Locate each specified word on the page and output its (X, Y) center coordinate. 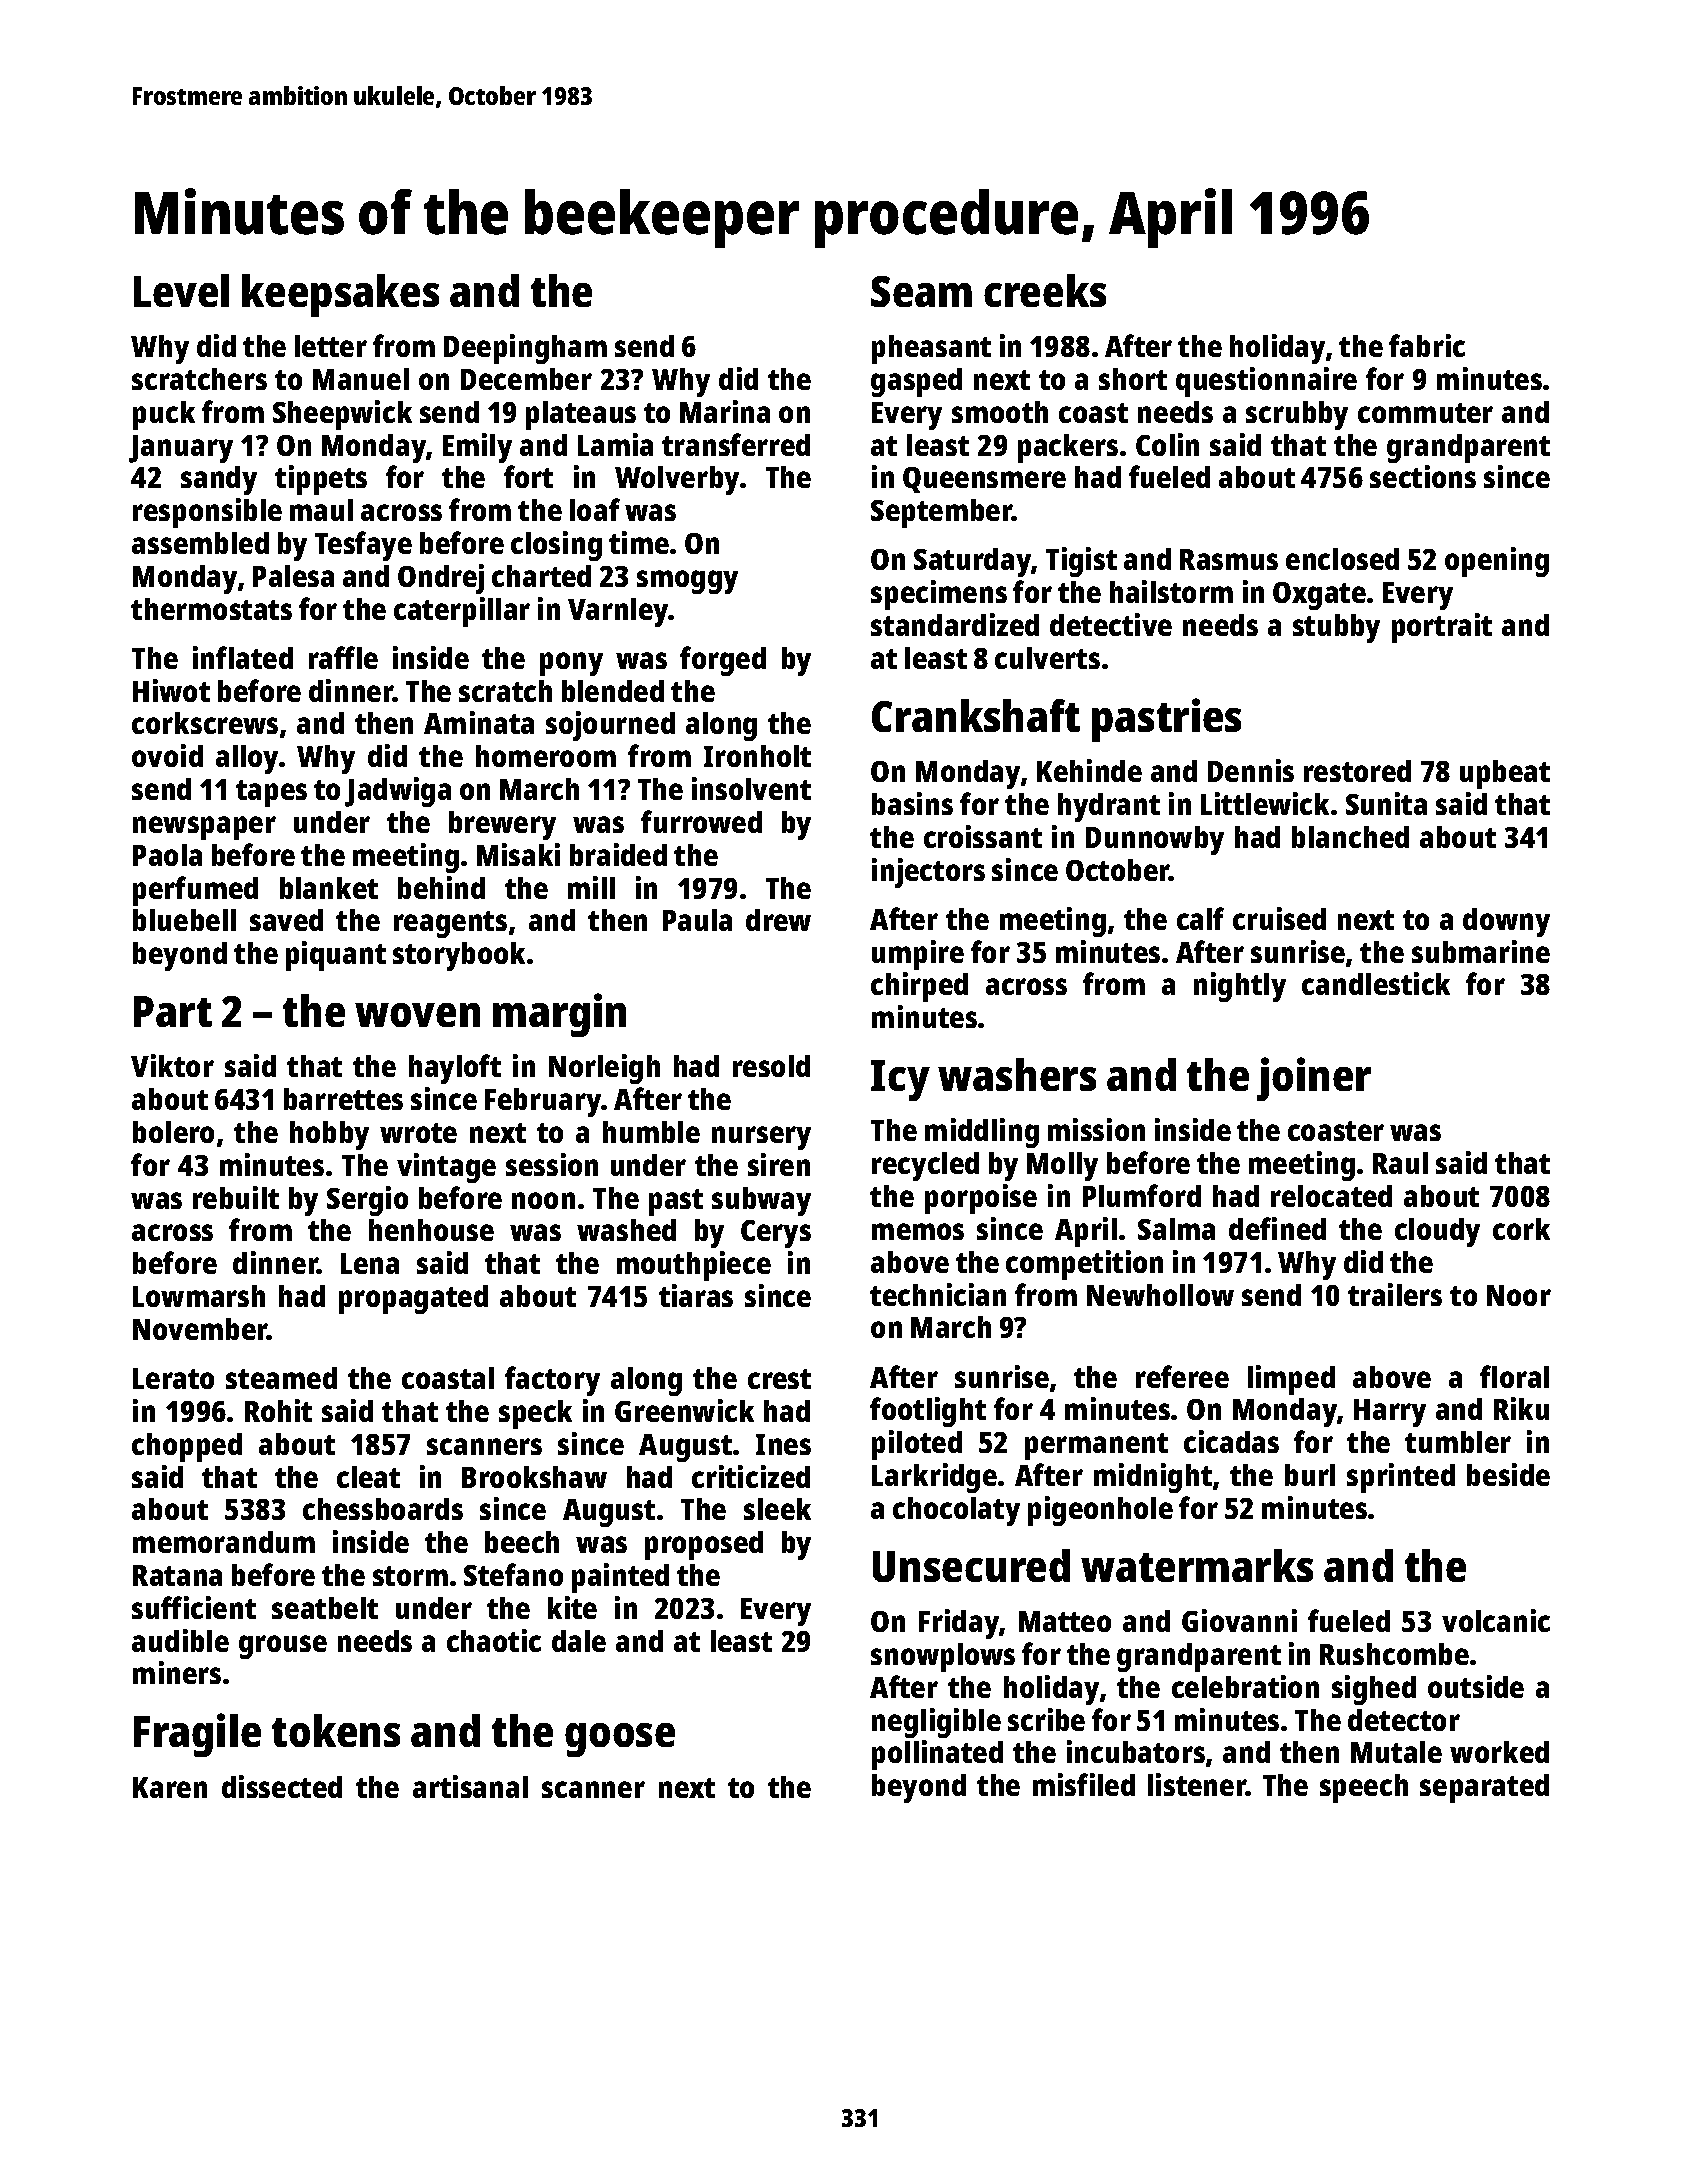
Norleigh (604, 1069)
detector (1404, 1720)
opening (1497, 562)
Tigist (1081, 562)
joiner (1314, 1079)
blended (613, 691)
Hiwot (171, 690)
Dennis (1251, 770)
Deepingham (525, 349)
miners (177, 1672)
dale (579, 1641)
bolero (173, 1132)
